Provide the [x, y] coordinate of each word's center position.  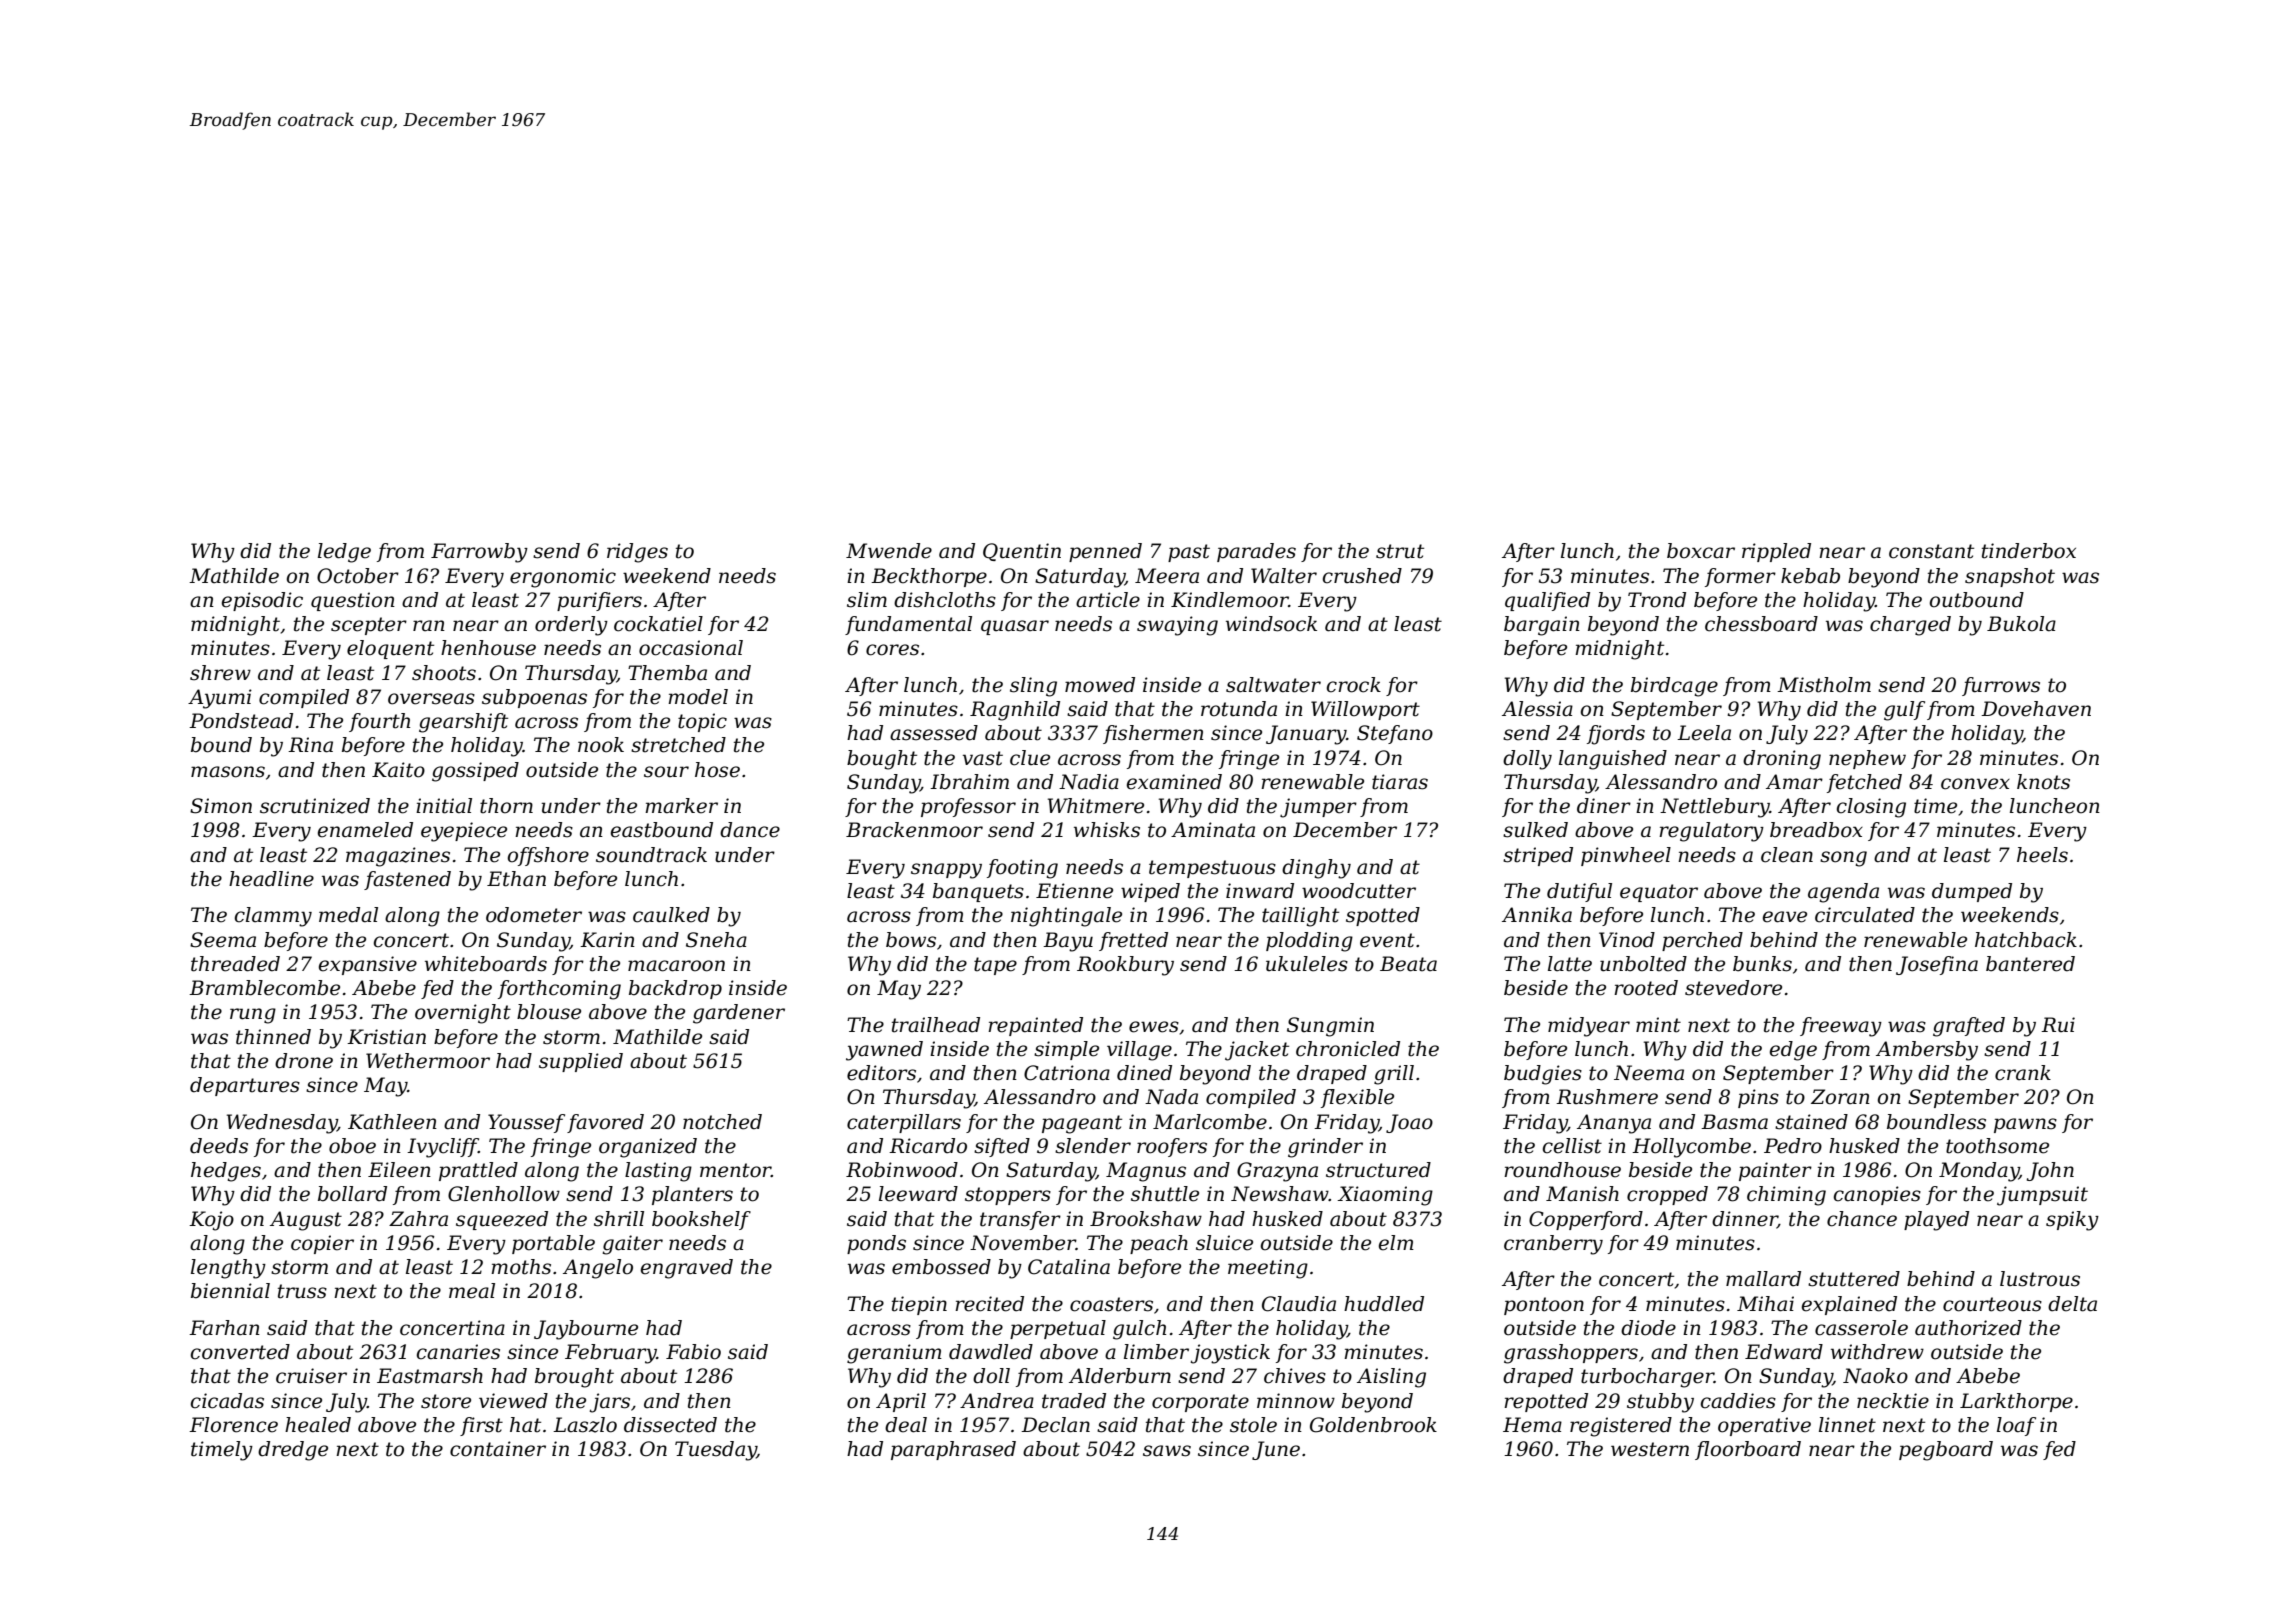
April [901, 1402]
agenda [1843, 893]
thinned [273, 1037]
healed [318, 1425]
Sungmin [1330, 1027]
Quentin [1022, 552]
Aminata [1213, 830]
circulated [1865, 915]
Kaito [398, 770]
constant [1931, 551]
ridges [637, 553]
